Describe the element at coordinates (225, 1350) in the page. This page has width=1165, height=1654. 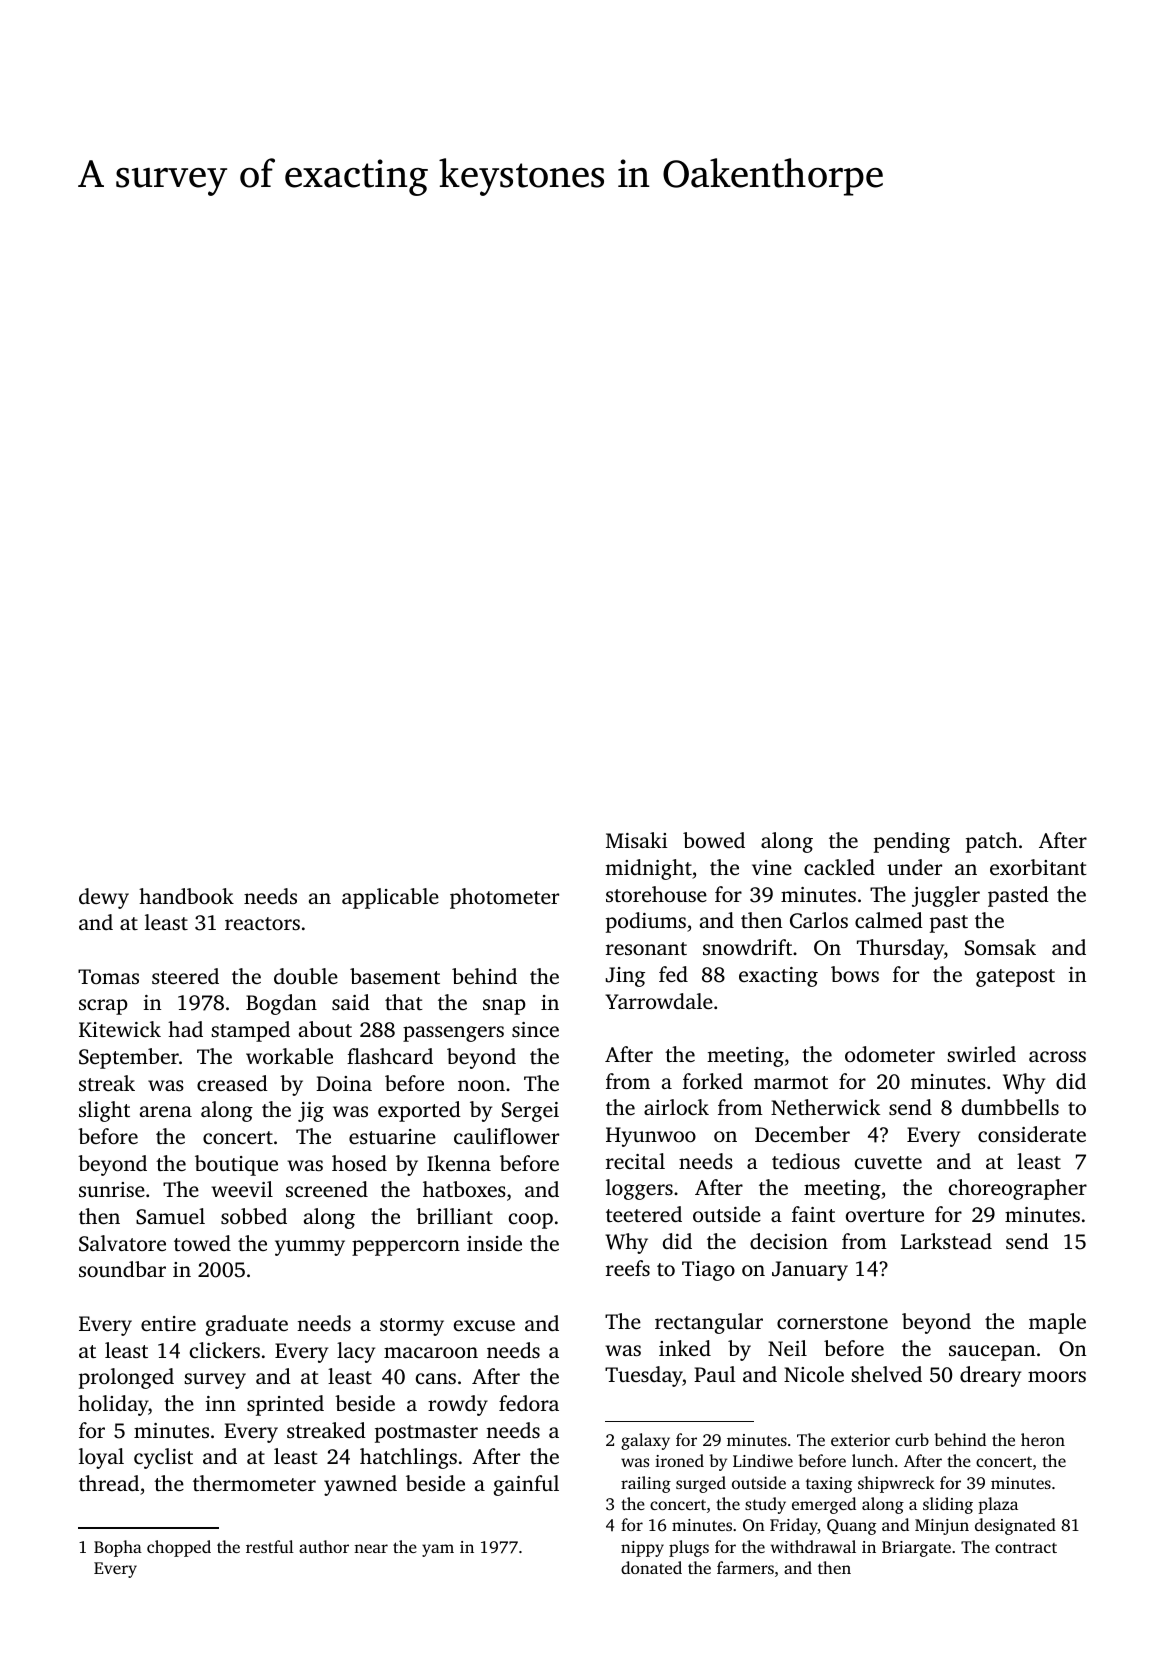
I see `clickers` at that location.
